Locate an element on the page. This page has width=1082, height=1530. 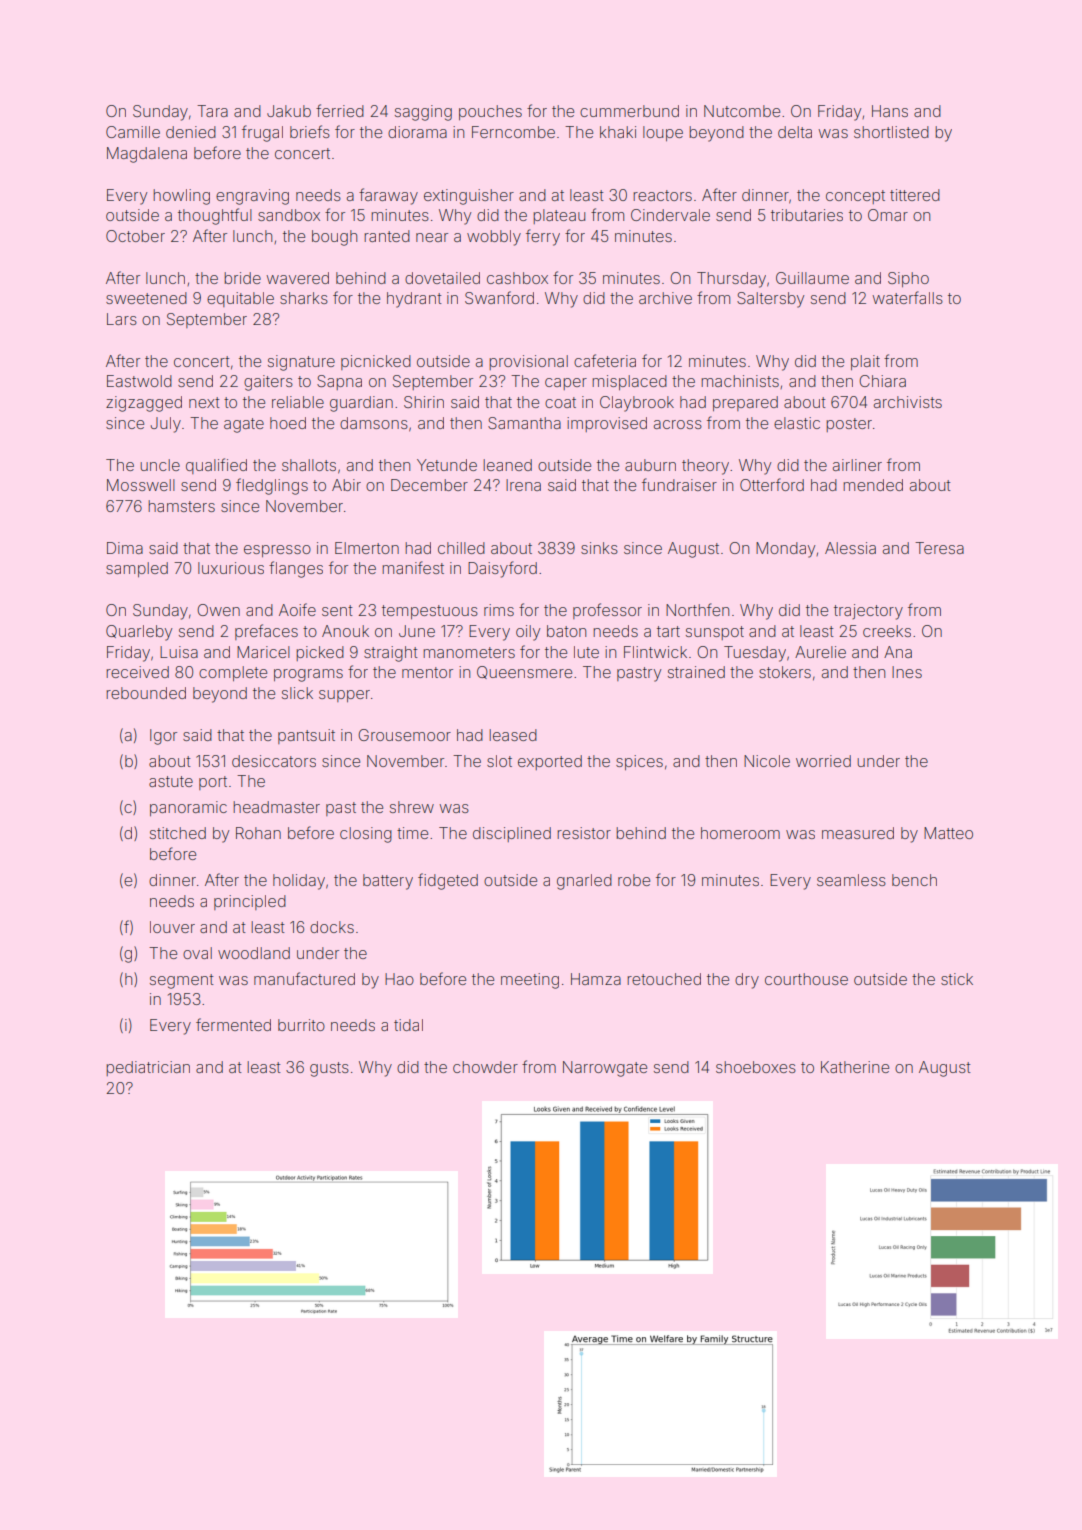
Northfen is located at coordinates (697, 609).
